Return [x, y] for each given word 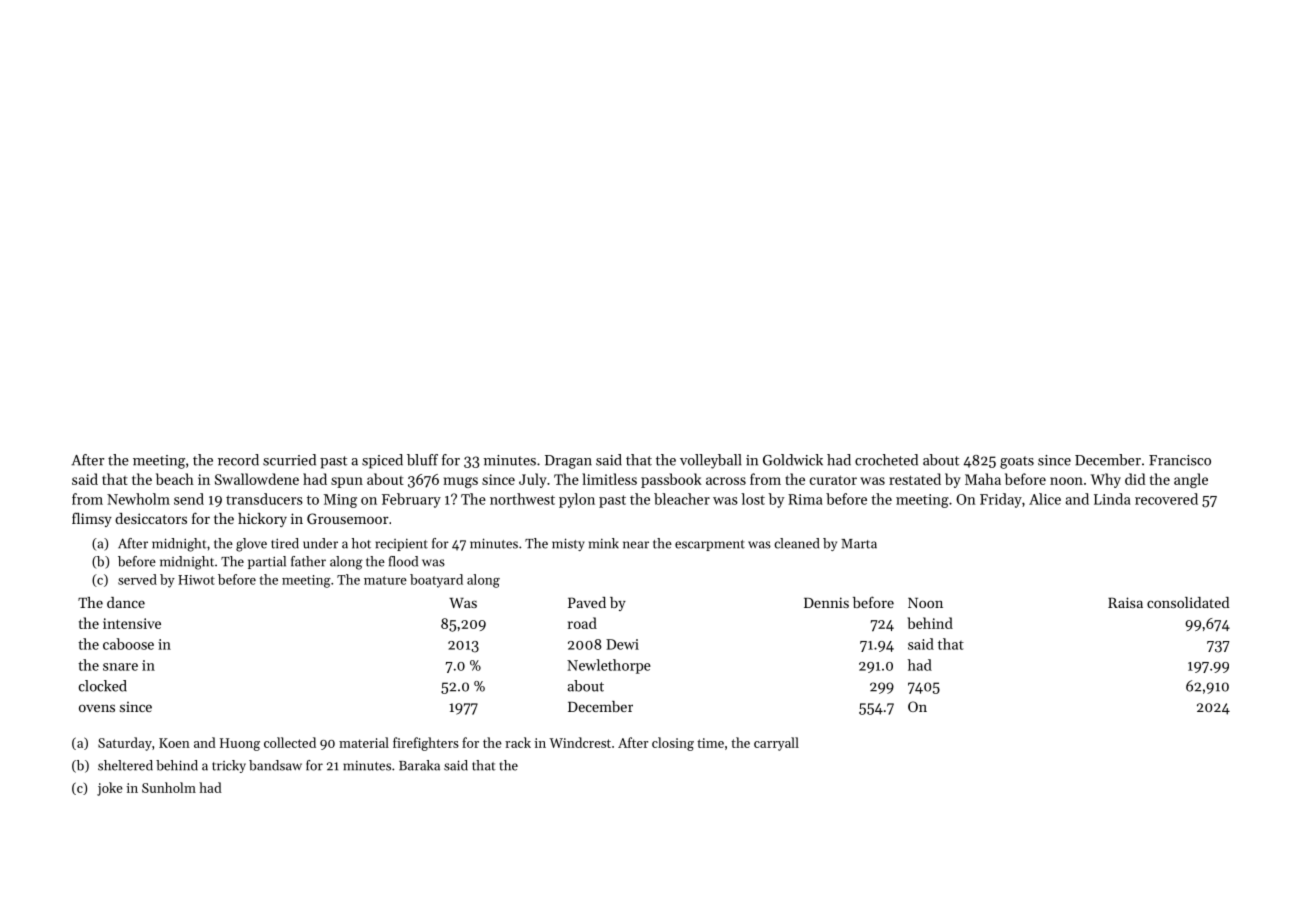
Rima [805, 499]
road [582, 623]
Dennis [826, 602]
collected [290, 742]
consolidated [1188, 602]
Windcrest [580, 742]
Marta [859, 544]
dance [126, 602]
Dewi [622, 644]
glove [251, 545]
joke [110, 789]
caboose [128, 644]
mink [604, 543]
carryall [776, 744]
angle [1191, 480]
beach [175, 479]
